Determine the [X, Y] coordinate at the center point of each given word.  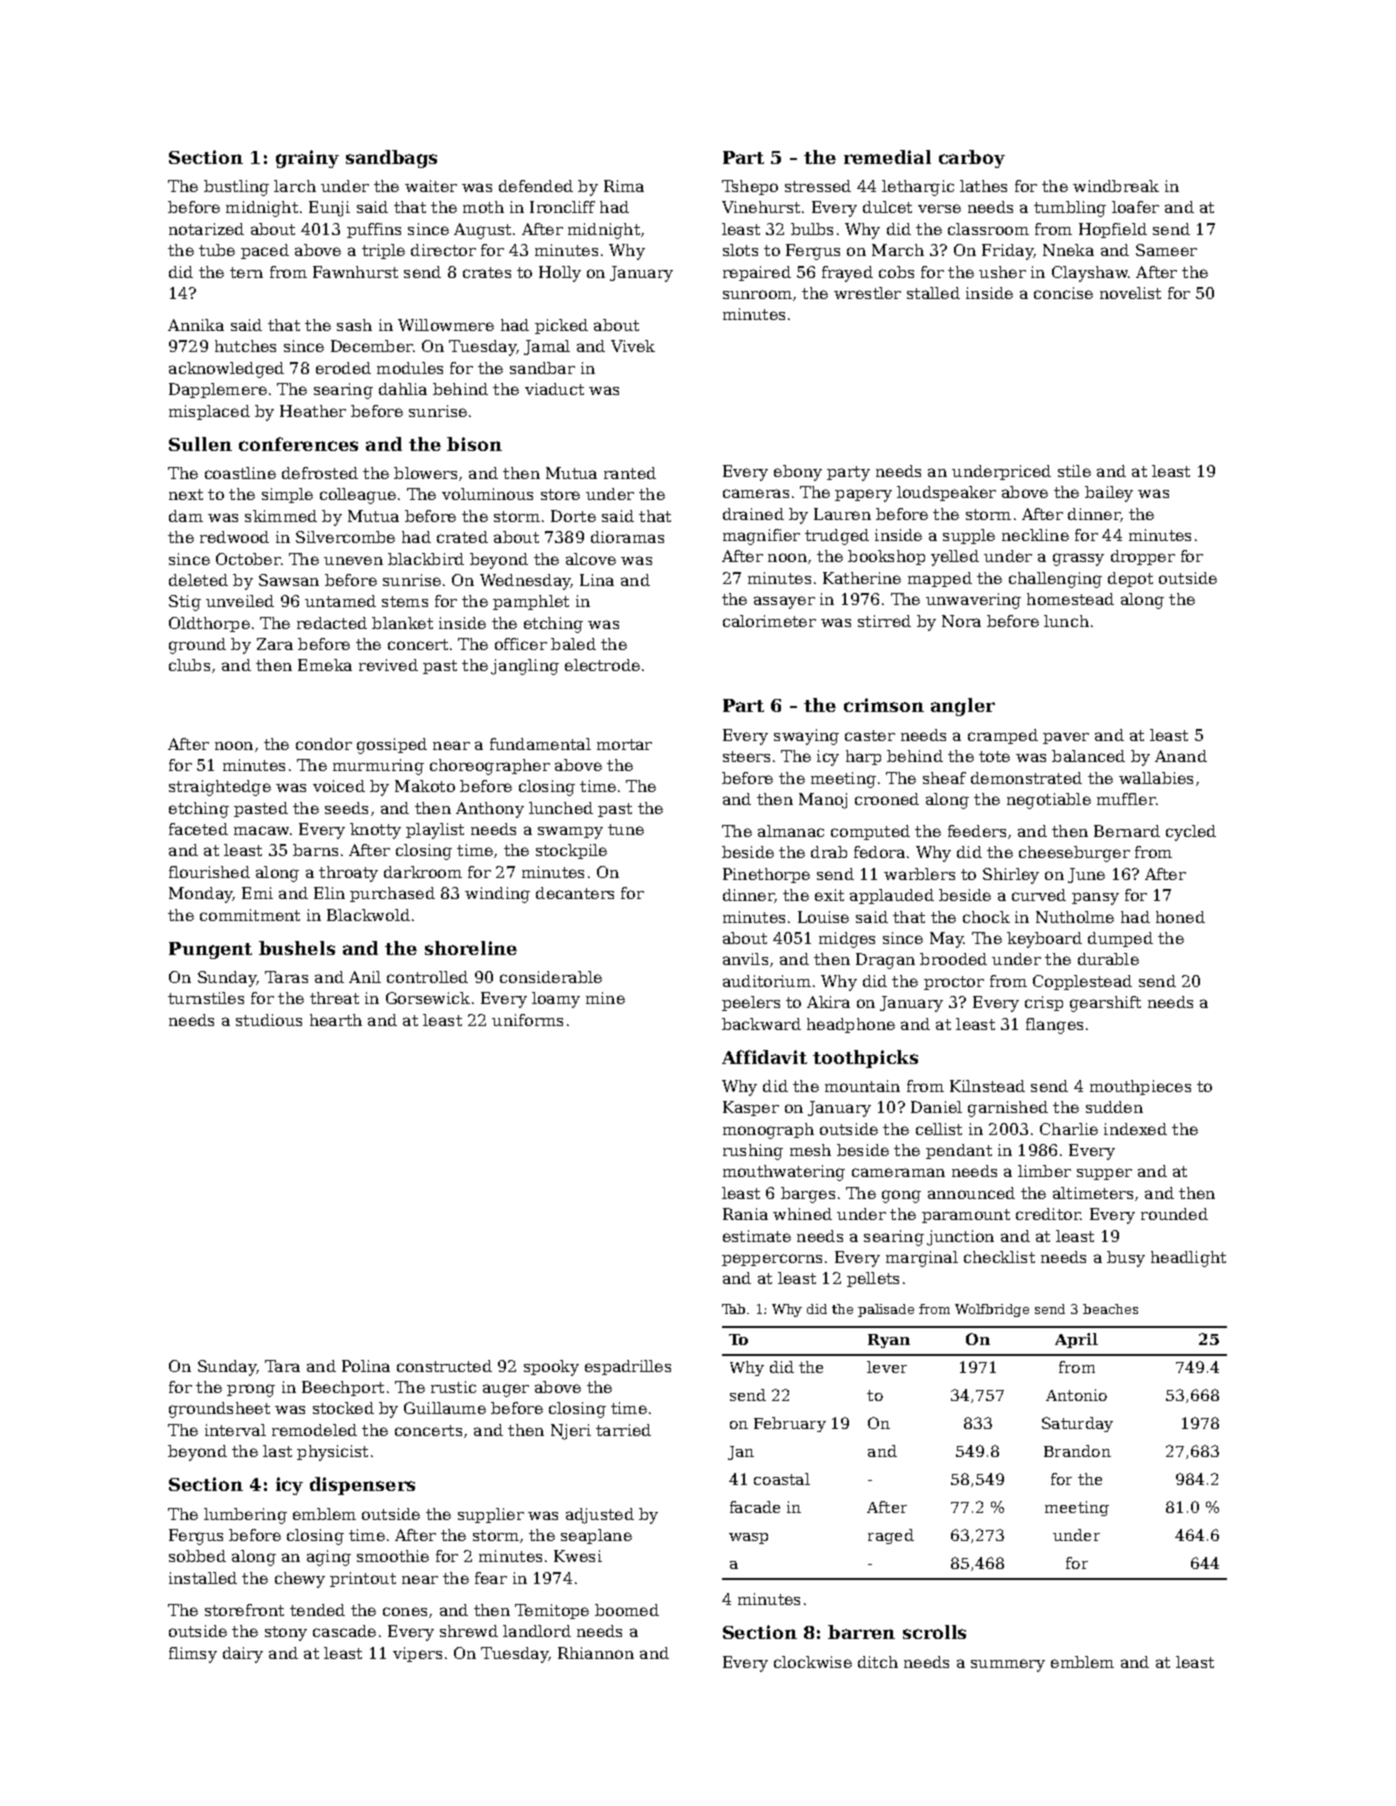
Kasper [751, 1108]
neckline [1035, 535]
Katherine [862, 578]
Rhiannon [596, 1653]
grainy [307, 159]
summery [1008, 1665]
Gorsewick [428, 998]
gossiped [392, 746]
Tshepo [750, 187]
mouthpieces [1140, 1087]
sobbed [197, 1556]
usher [1002, 272]
